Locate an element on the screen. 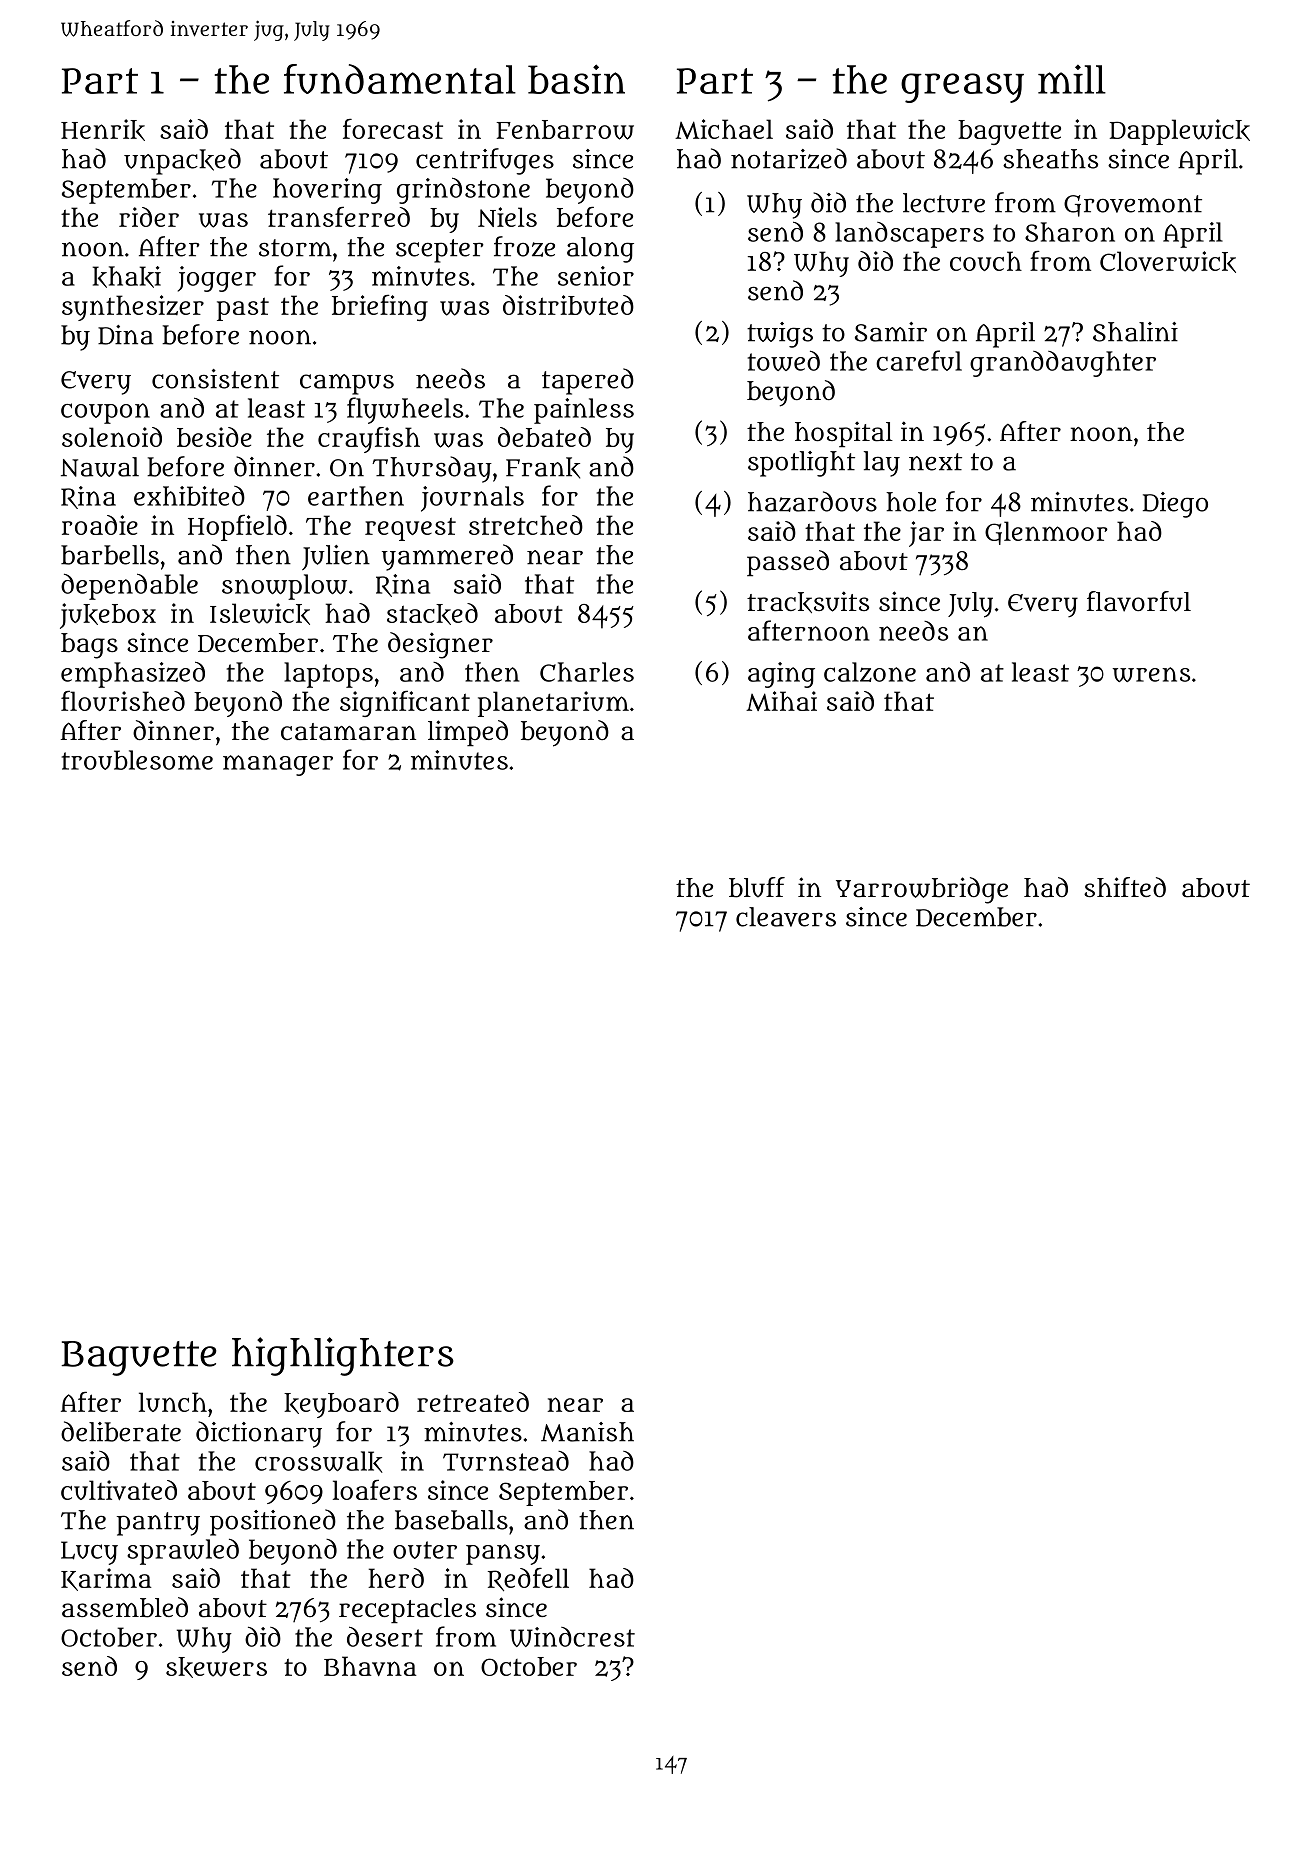 The height and width of the screenshot is (1853, 1310). troublesome is located at coordinates (137, 760).
